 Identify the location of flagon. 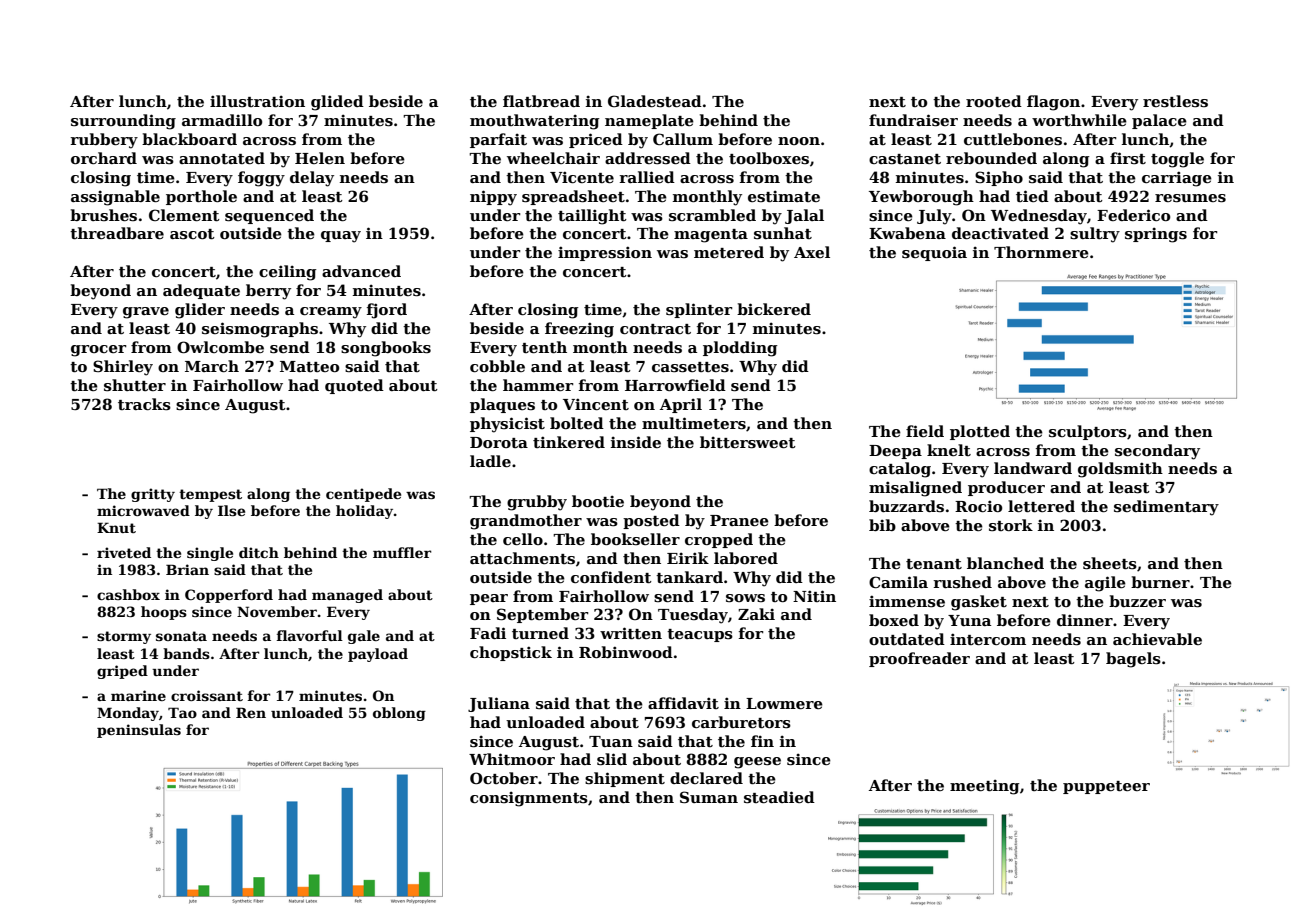
(1053, 103).
